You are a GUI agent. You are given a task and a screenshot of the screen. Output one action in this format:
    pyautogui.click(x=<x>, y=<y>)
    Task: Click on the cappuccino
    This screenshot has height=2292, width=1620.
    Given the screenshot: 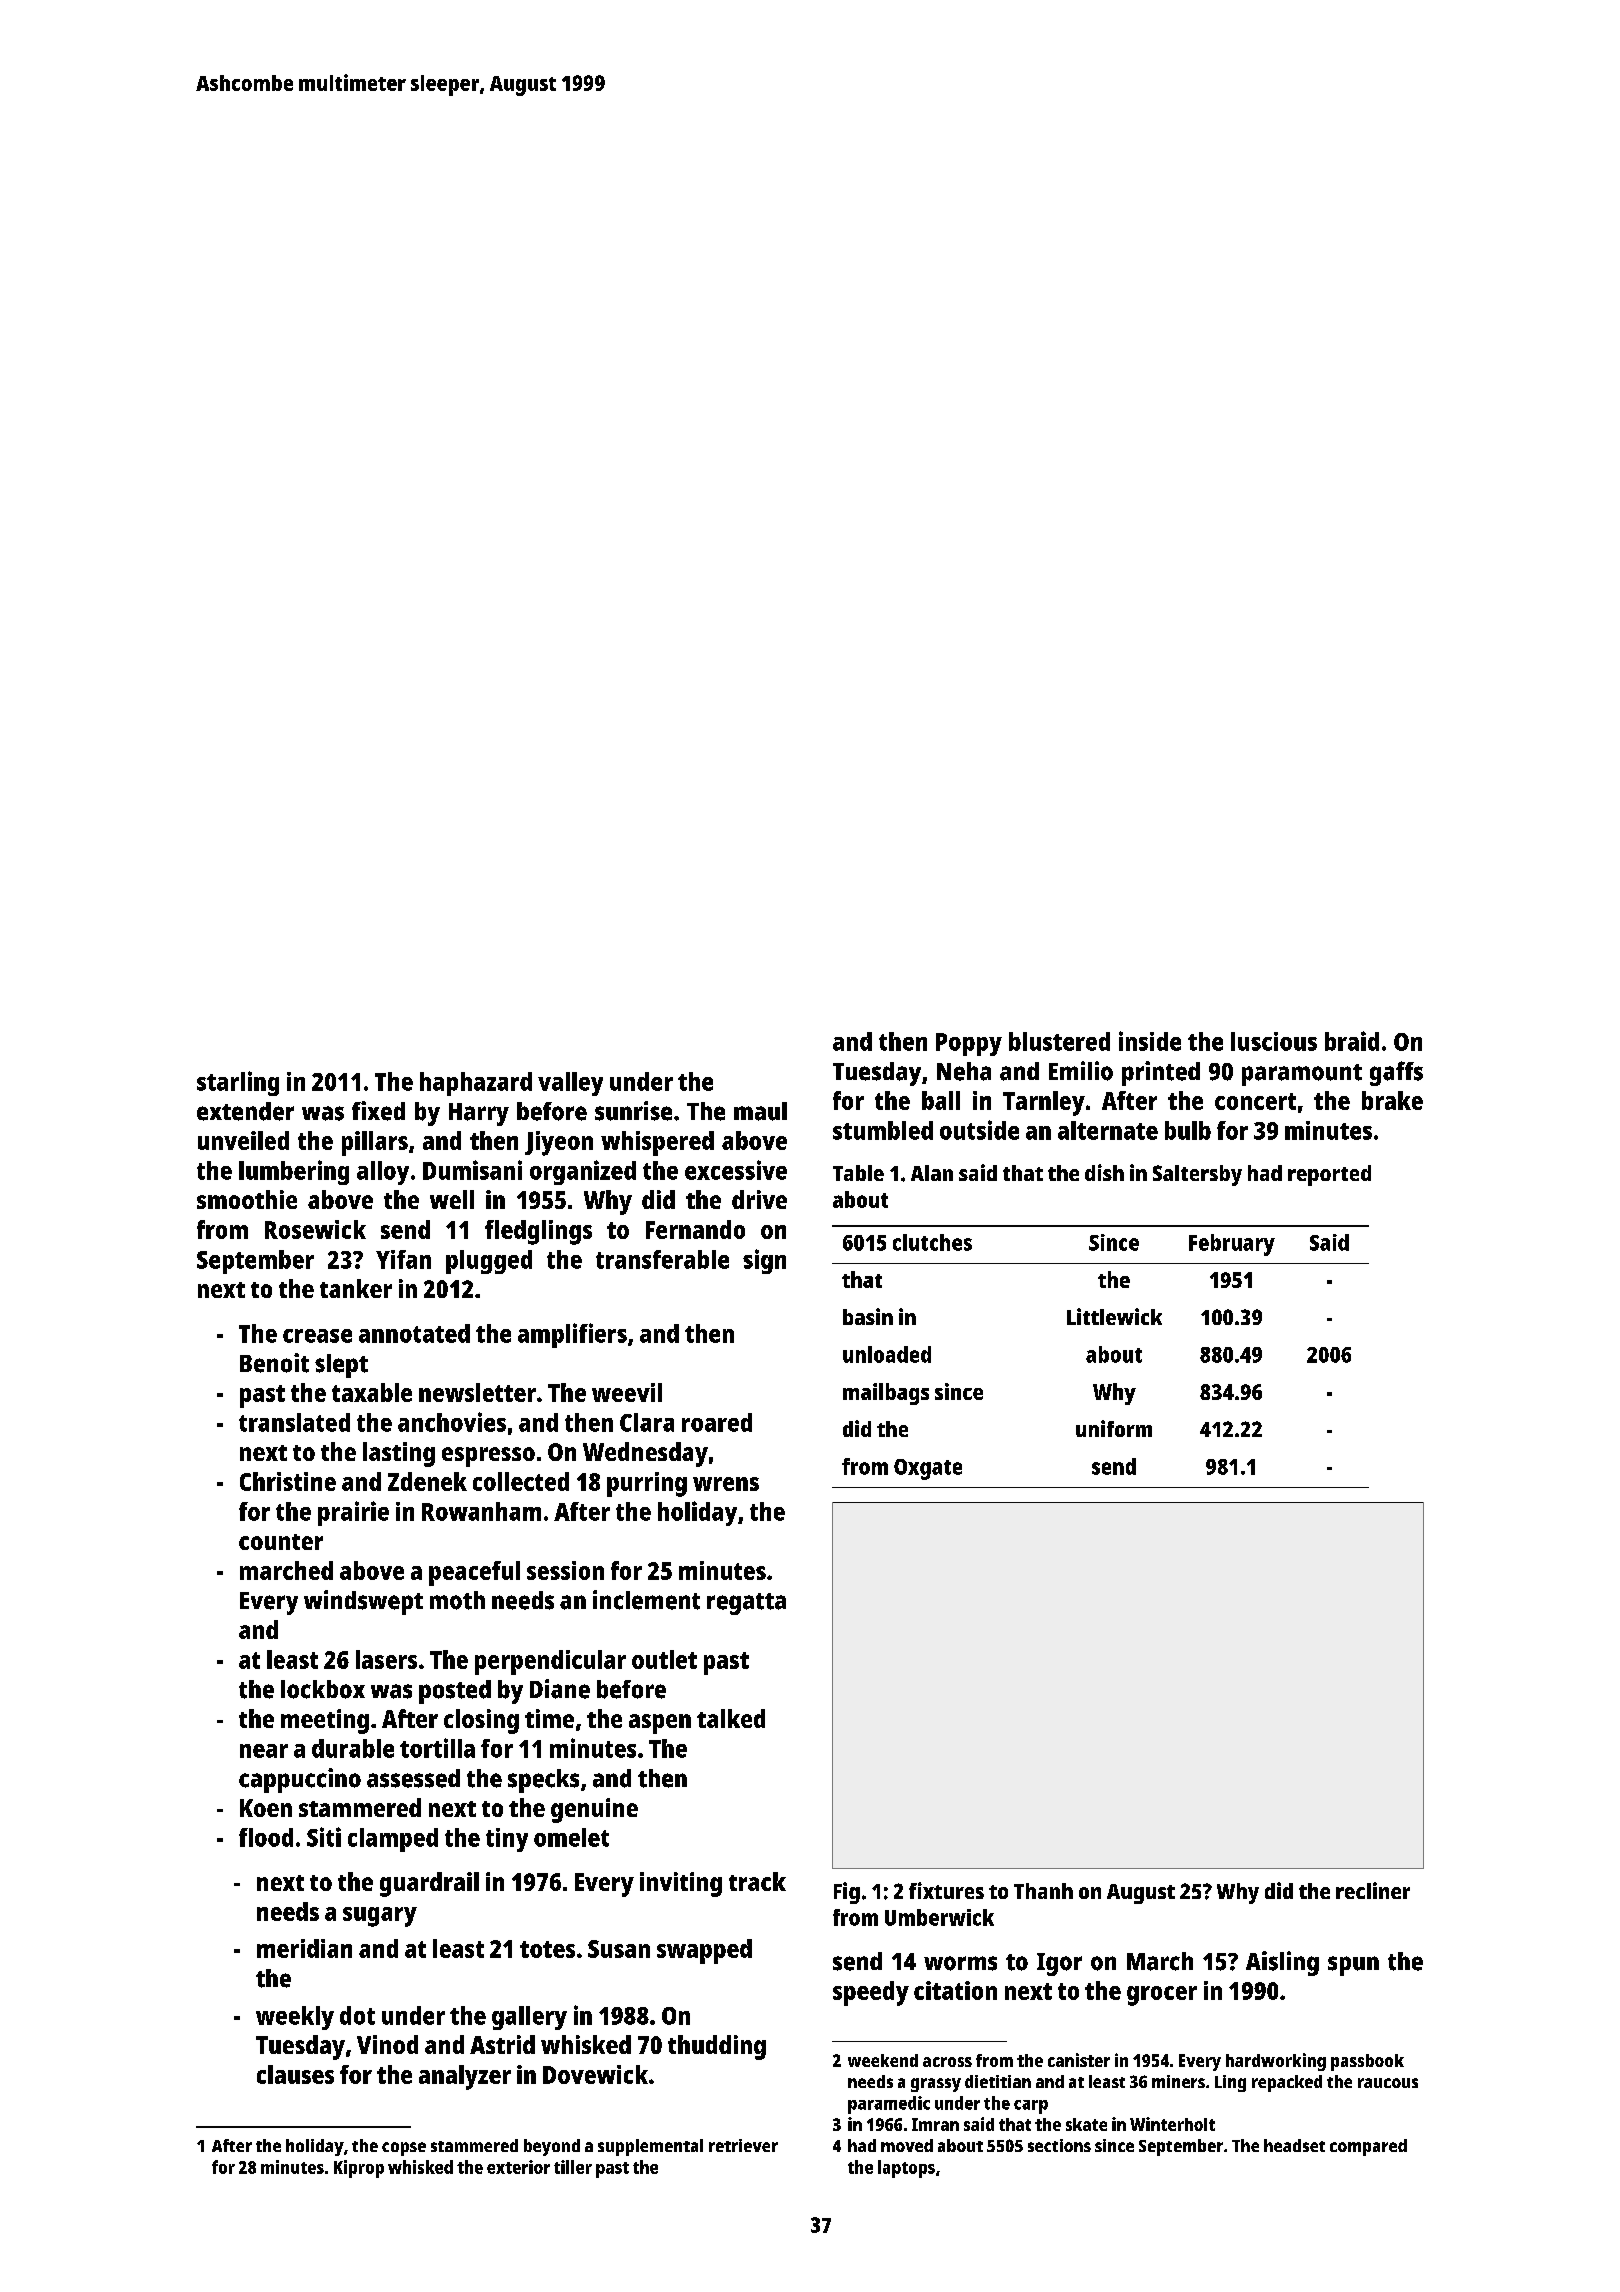 What is the action you would take?
    pyautogui.click(x=300, y=1780)
